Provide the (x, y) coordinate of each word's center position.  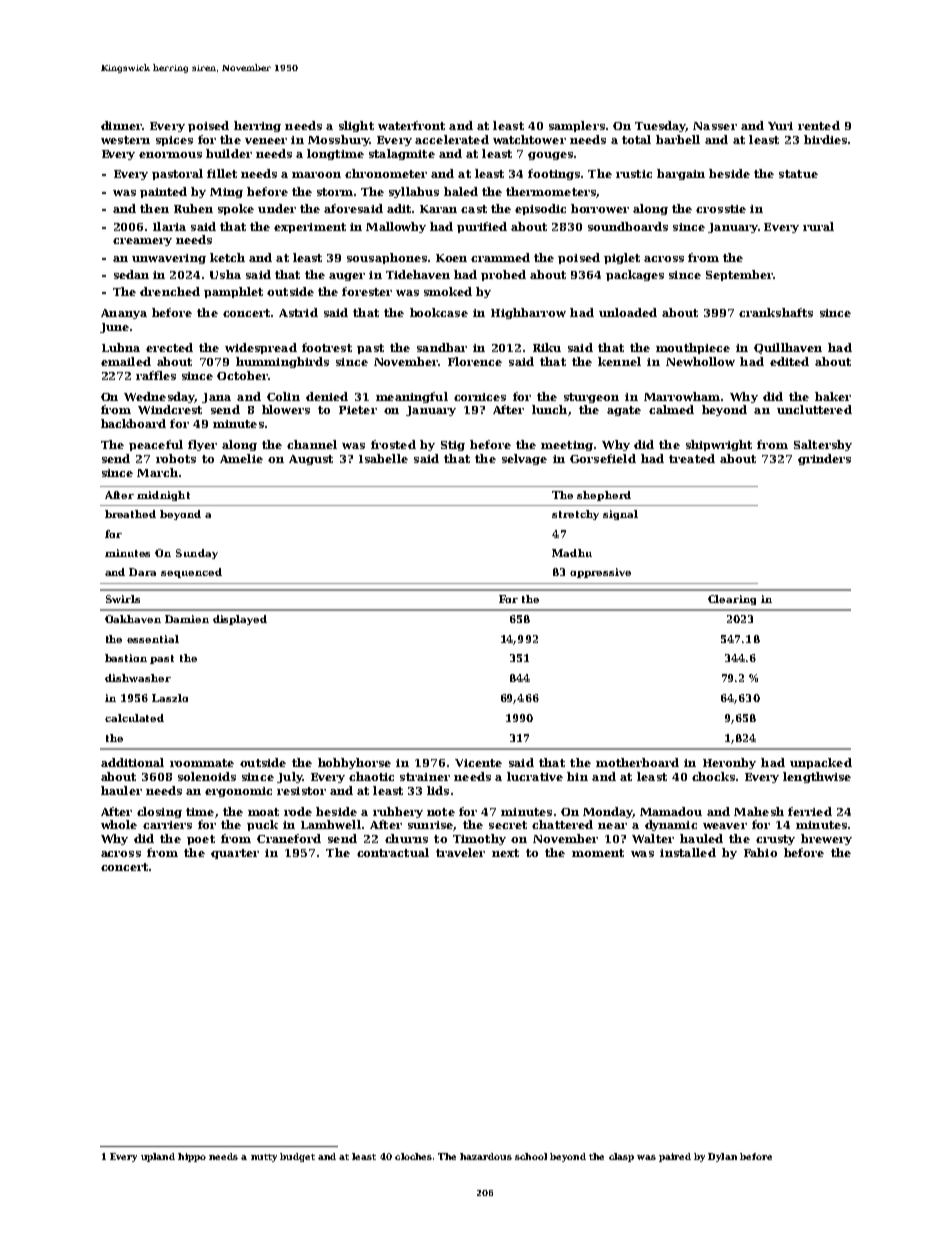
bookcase (439, 312)
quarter (235, 854)
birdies (825, 139)
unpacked (821, 763)
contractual (393, 852)
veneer (266, 141)
